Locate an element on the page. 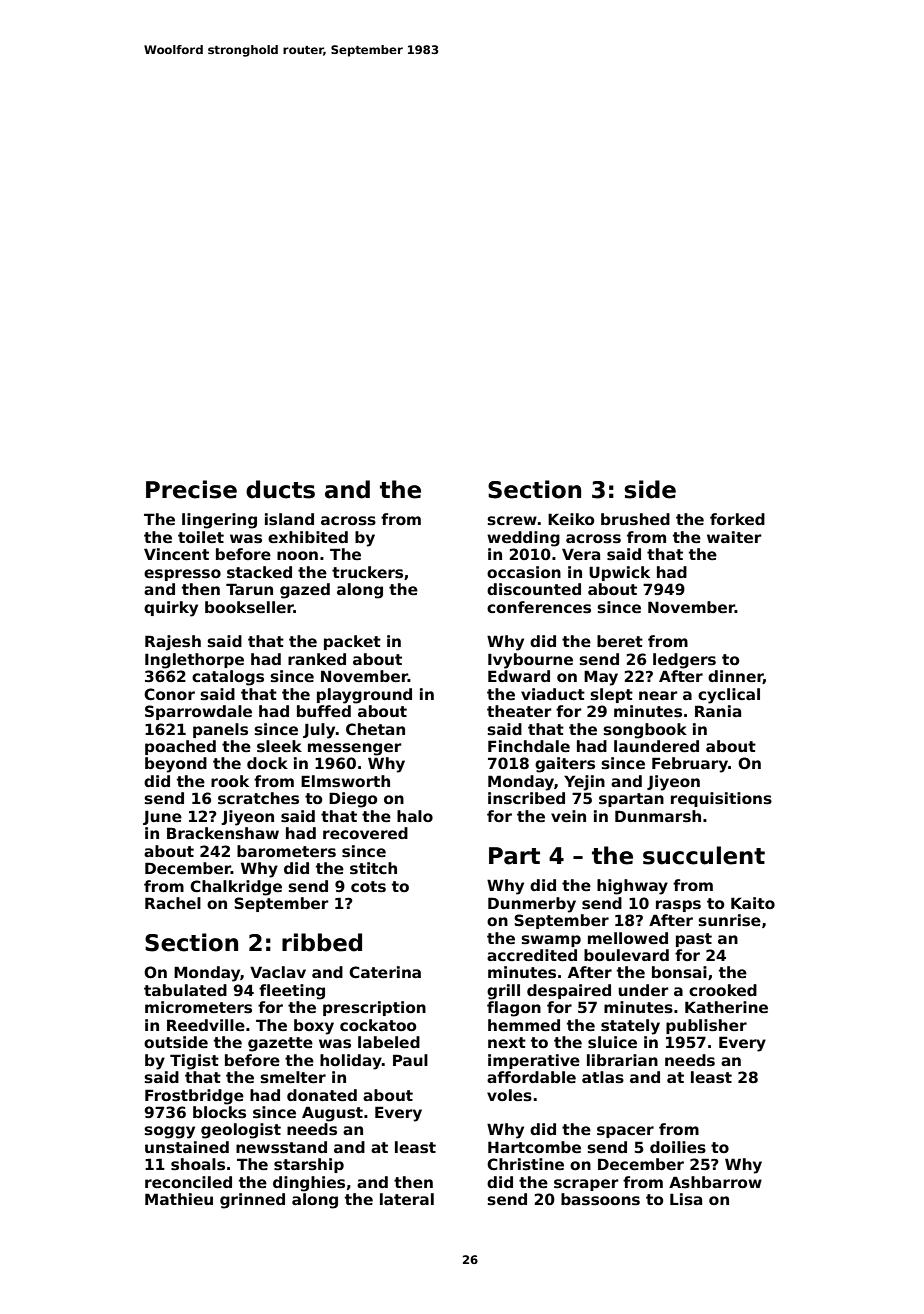 The height and width of the page is (1314, 924). Upwick is located at coordinates (619, 573).
